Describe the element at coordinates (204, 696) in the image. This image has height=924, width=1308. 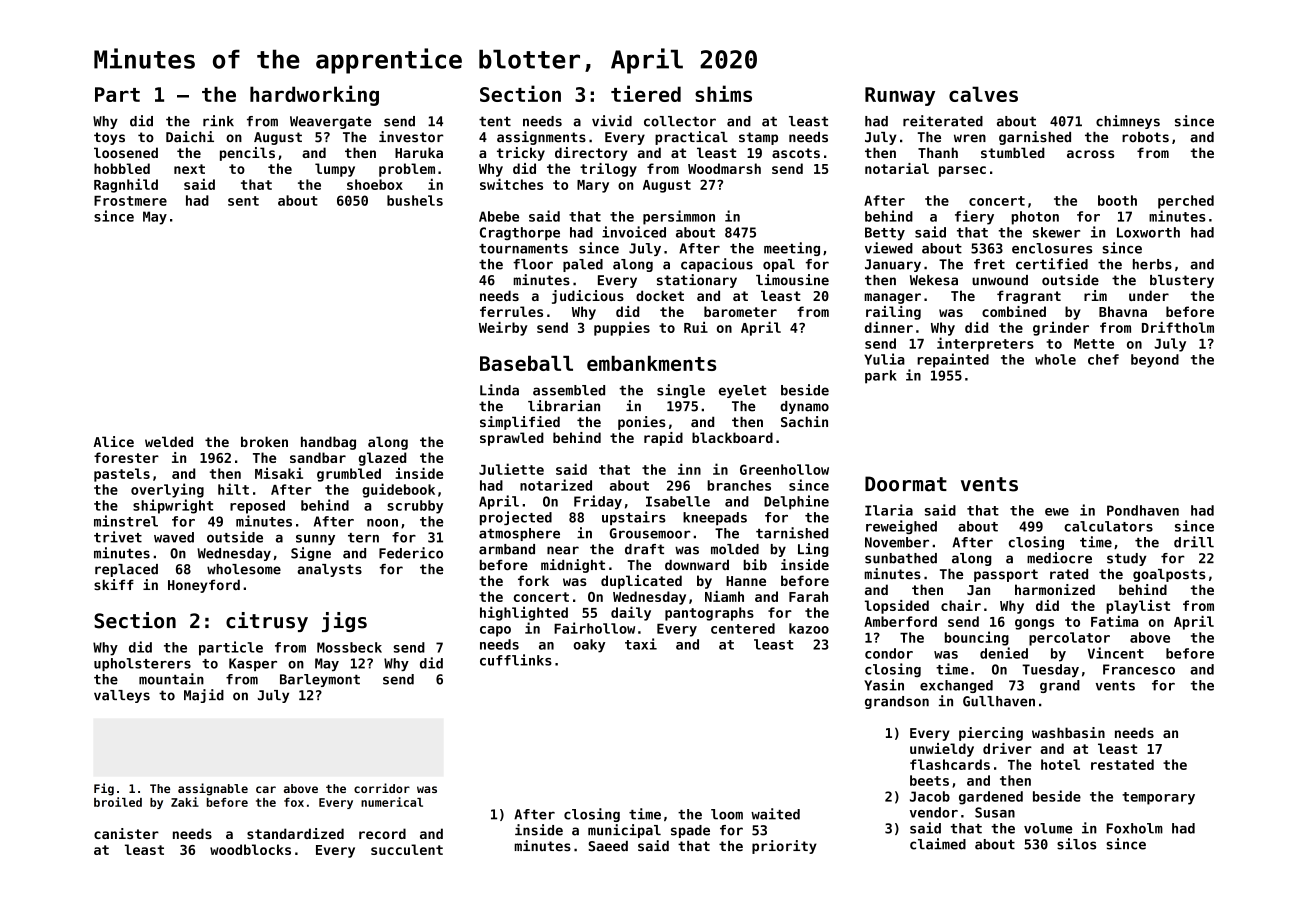
I see `Majid` at that location.
